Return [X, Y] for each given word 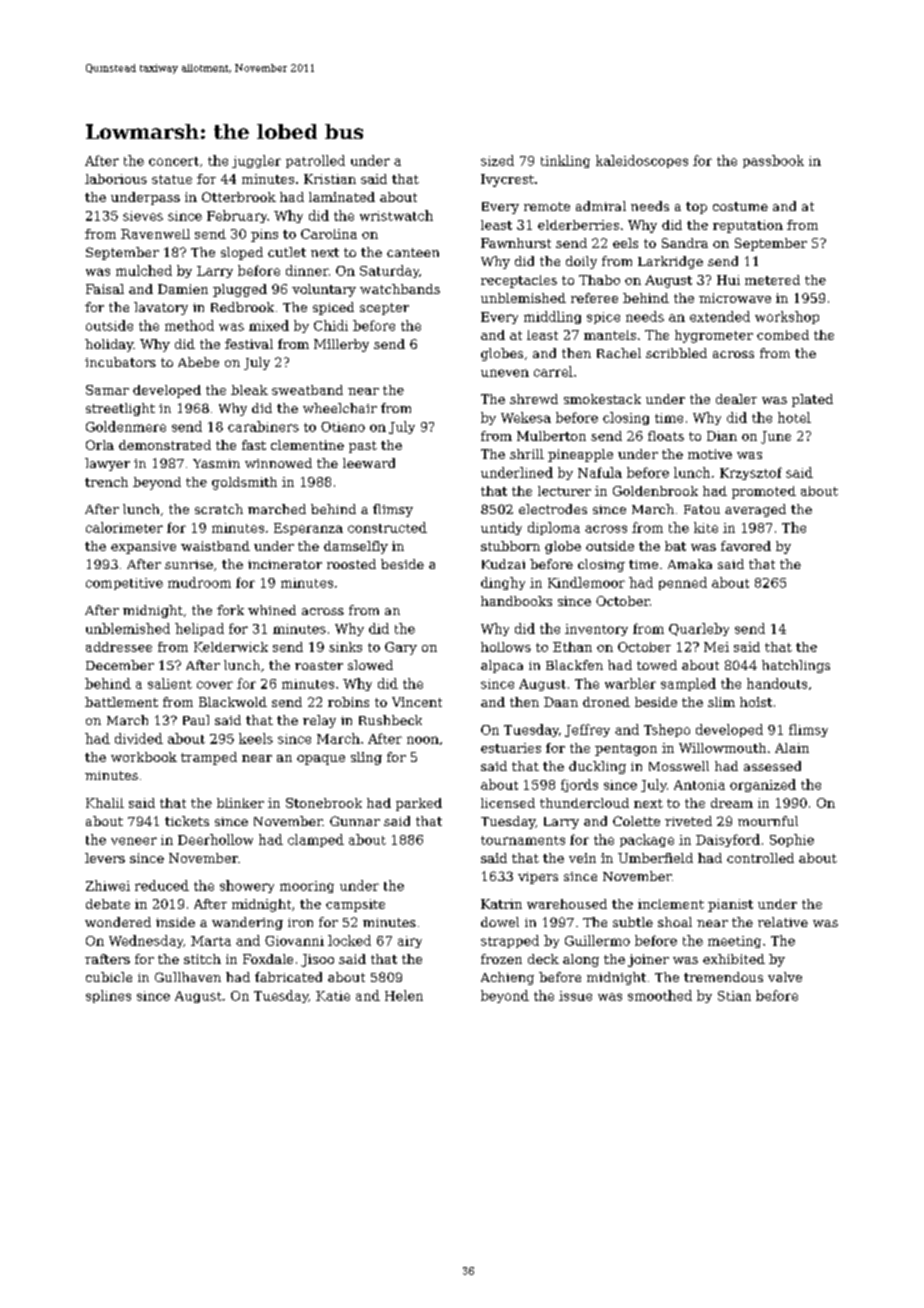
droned [606, 702]
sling [366, 758]
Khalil [105, 803]
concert [174, 161]
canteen [413, 252]
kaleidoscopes [642, 161]
